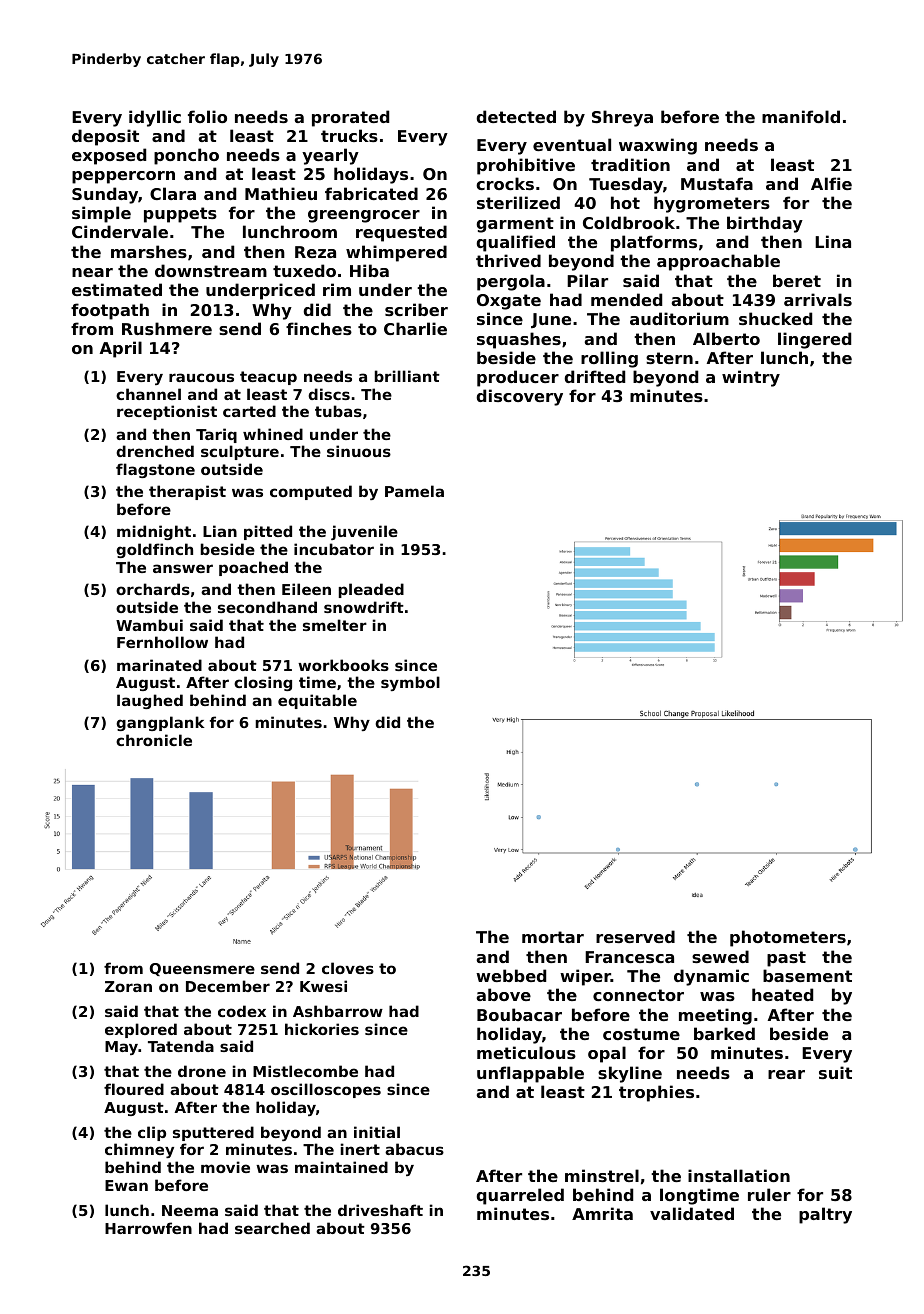  I want to click on prorated, so click(350, 118).
